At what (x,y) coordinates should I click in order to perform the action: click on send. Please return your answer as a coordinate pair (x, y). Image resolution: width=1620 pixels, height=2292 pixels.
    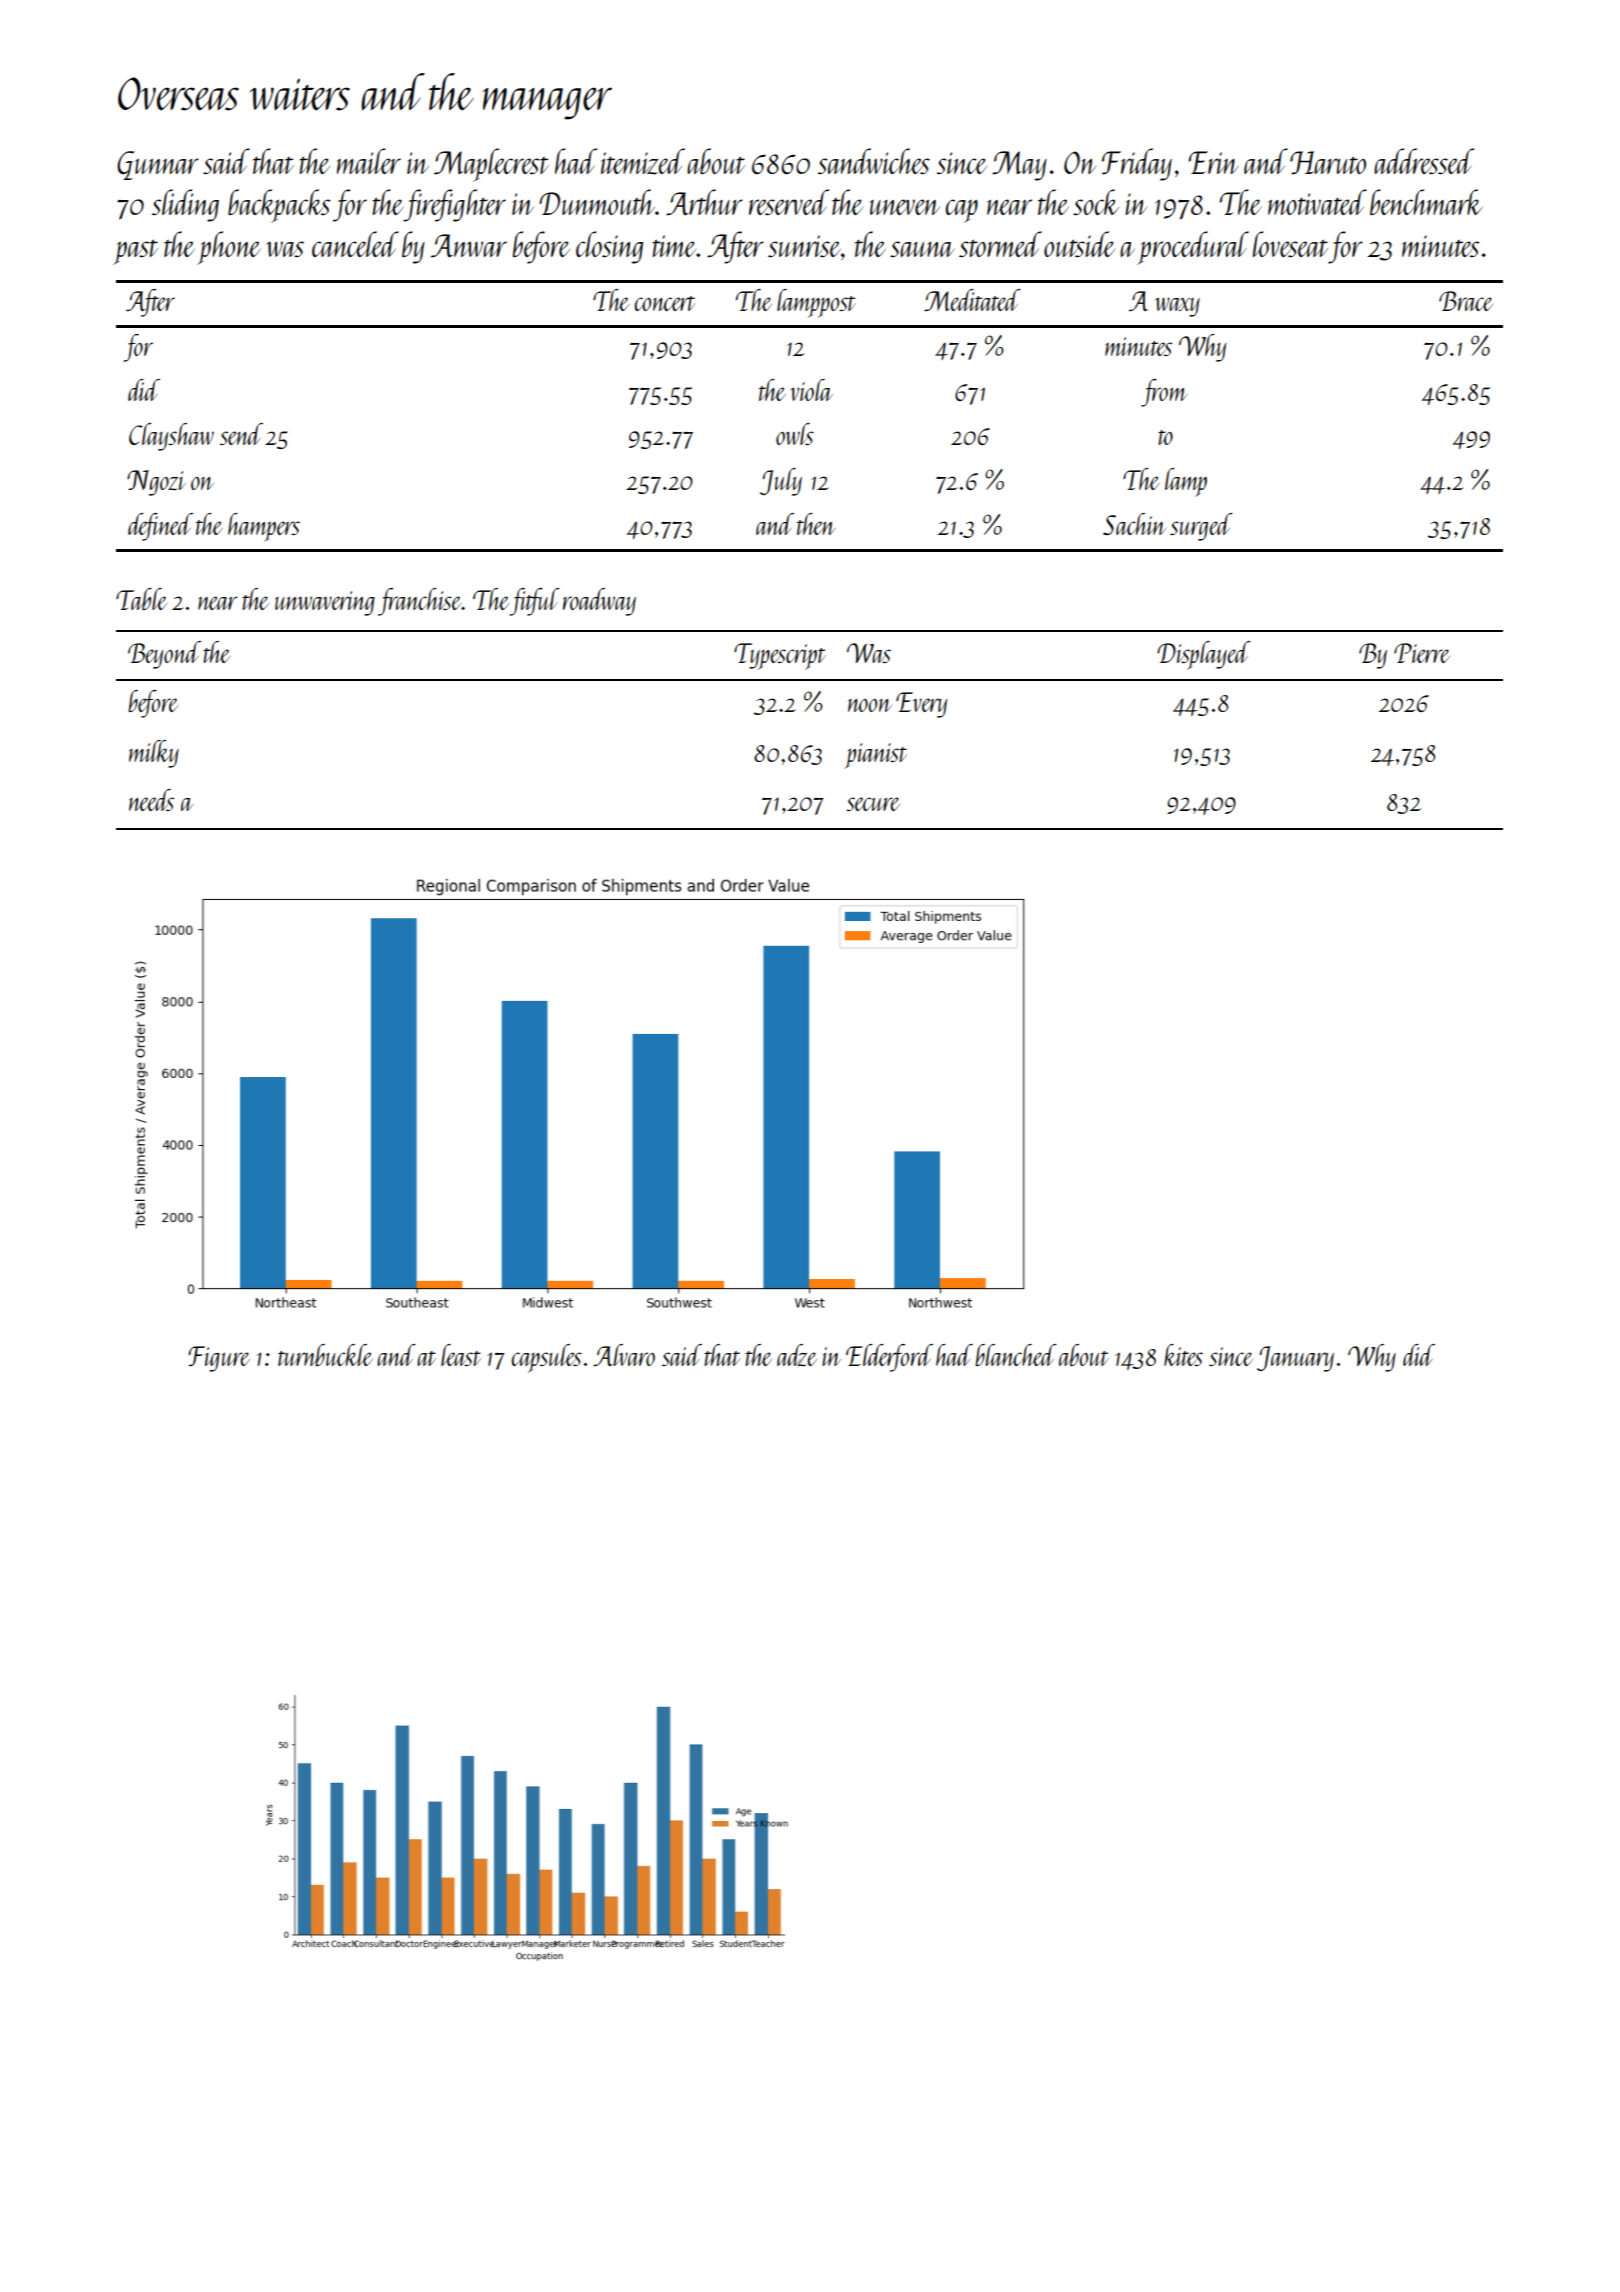
    Looking at the image, I should click on (241, 434).
